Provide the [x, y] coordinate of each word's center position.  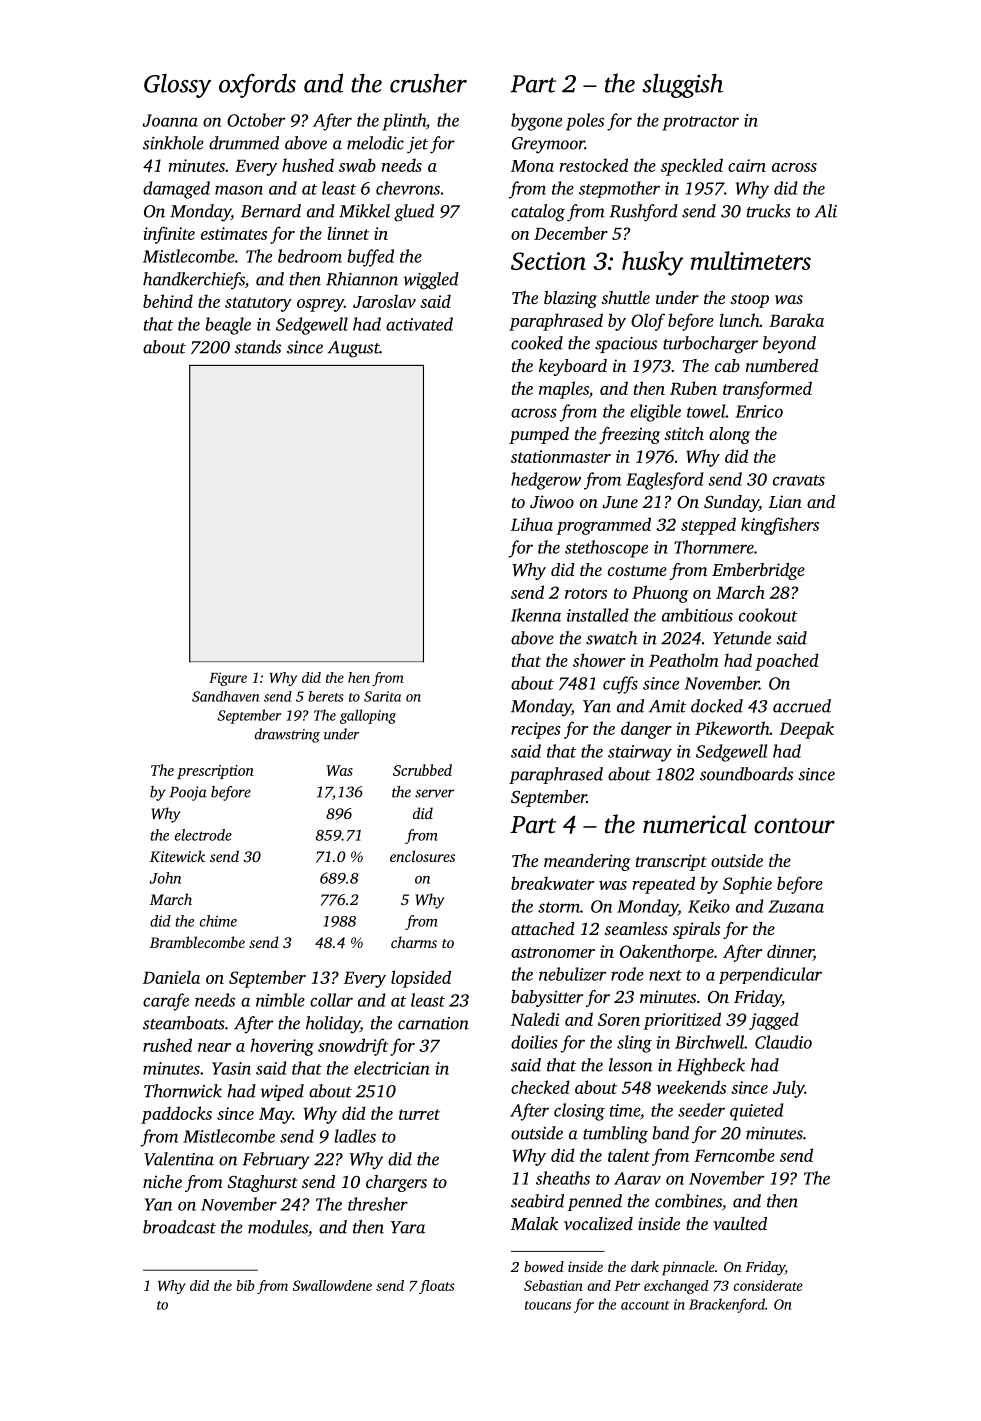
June [620, 502]
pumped [539, 435]
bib [245, 1285]
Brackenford [727, 1305]
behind [168, 301]
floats [437, 1287]
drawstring [287, 735]
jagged [774, 1021]
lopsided [421, 979]
